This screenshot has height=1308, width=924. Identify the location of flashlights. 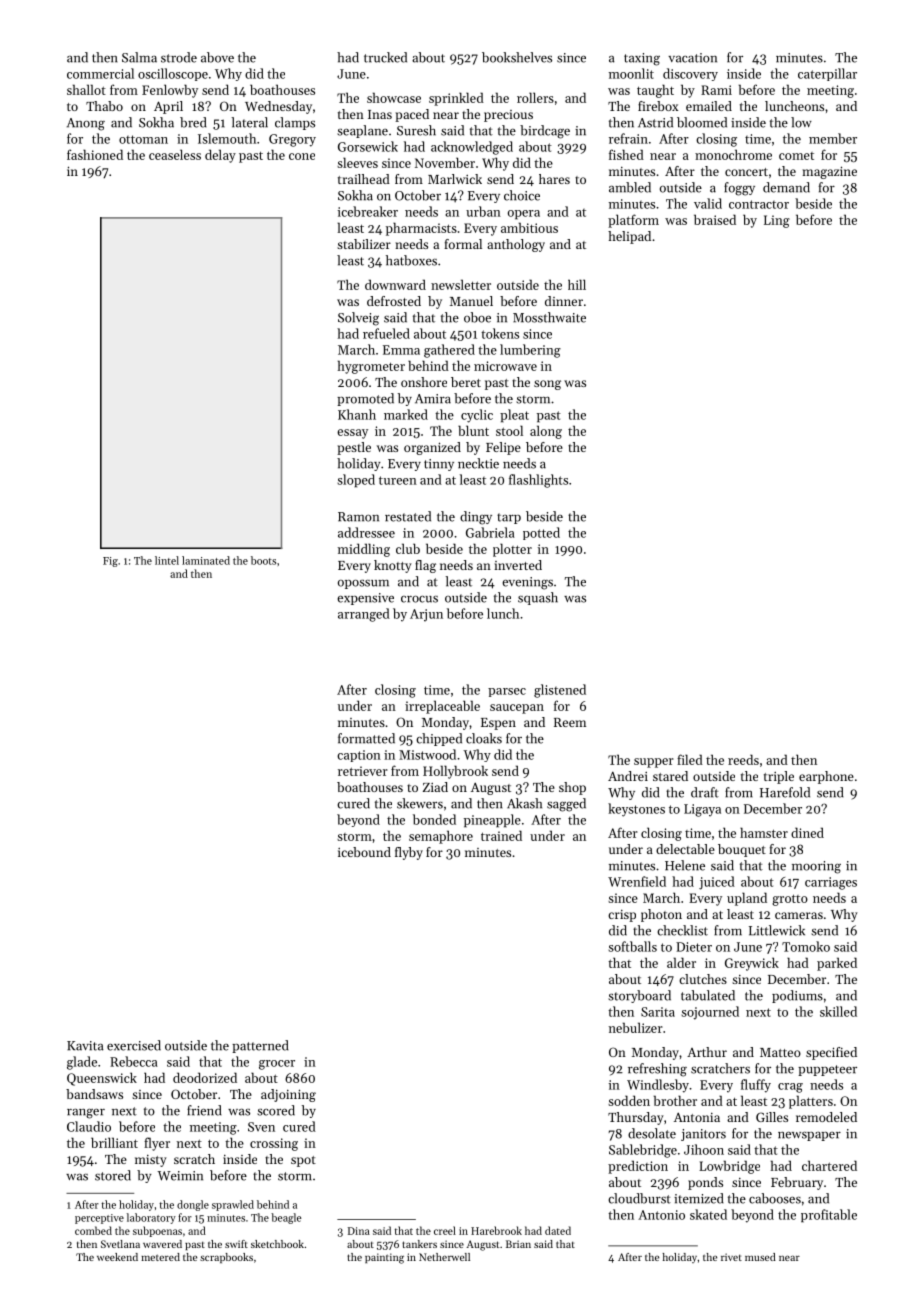
(538, 481).
